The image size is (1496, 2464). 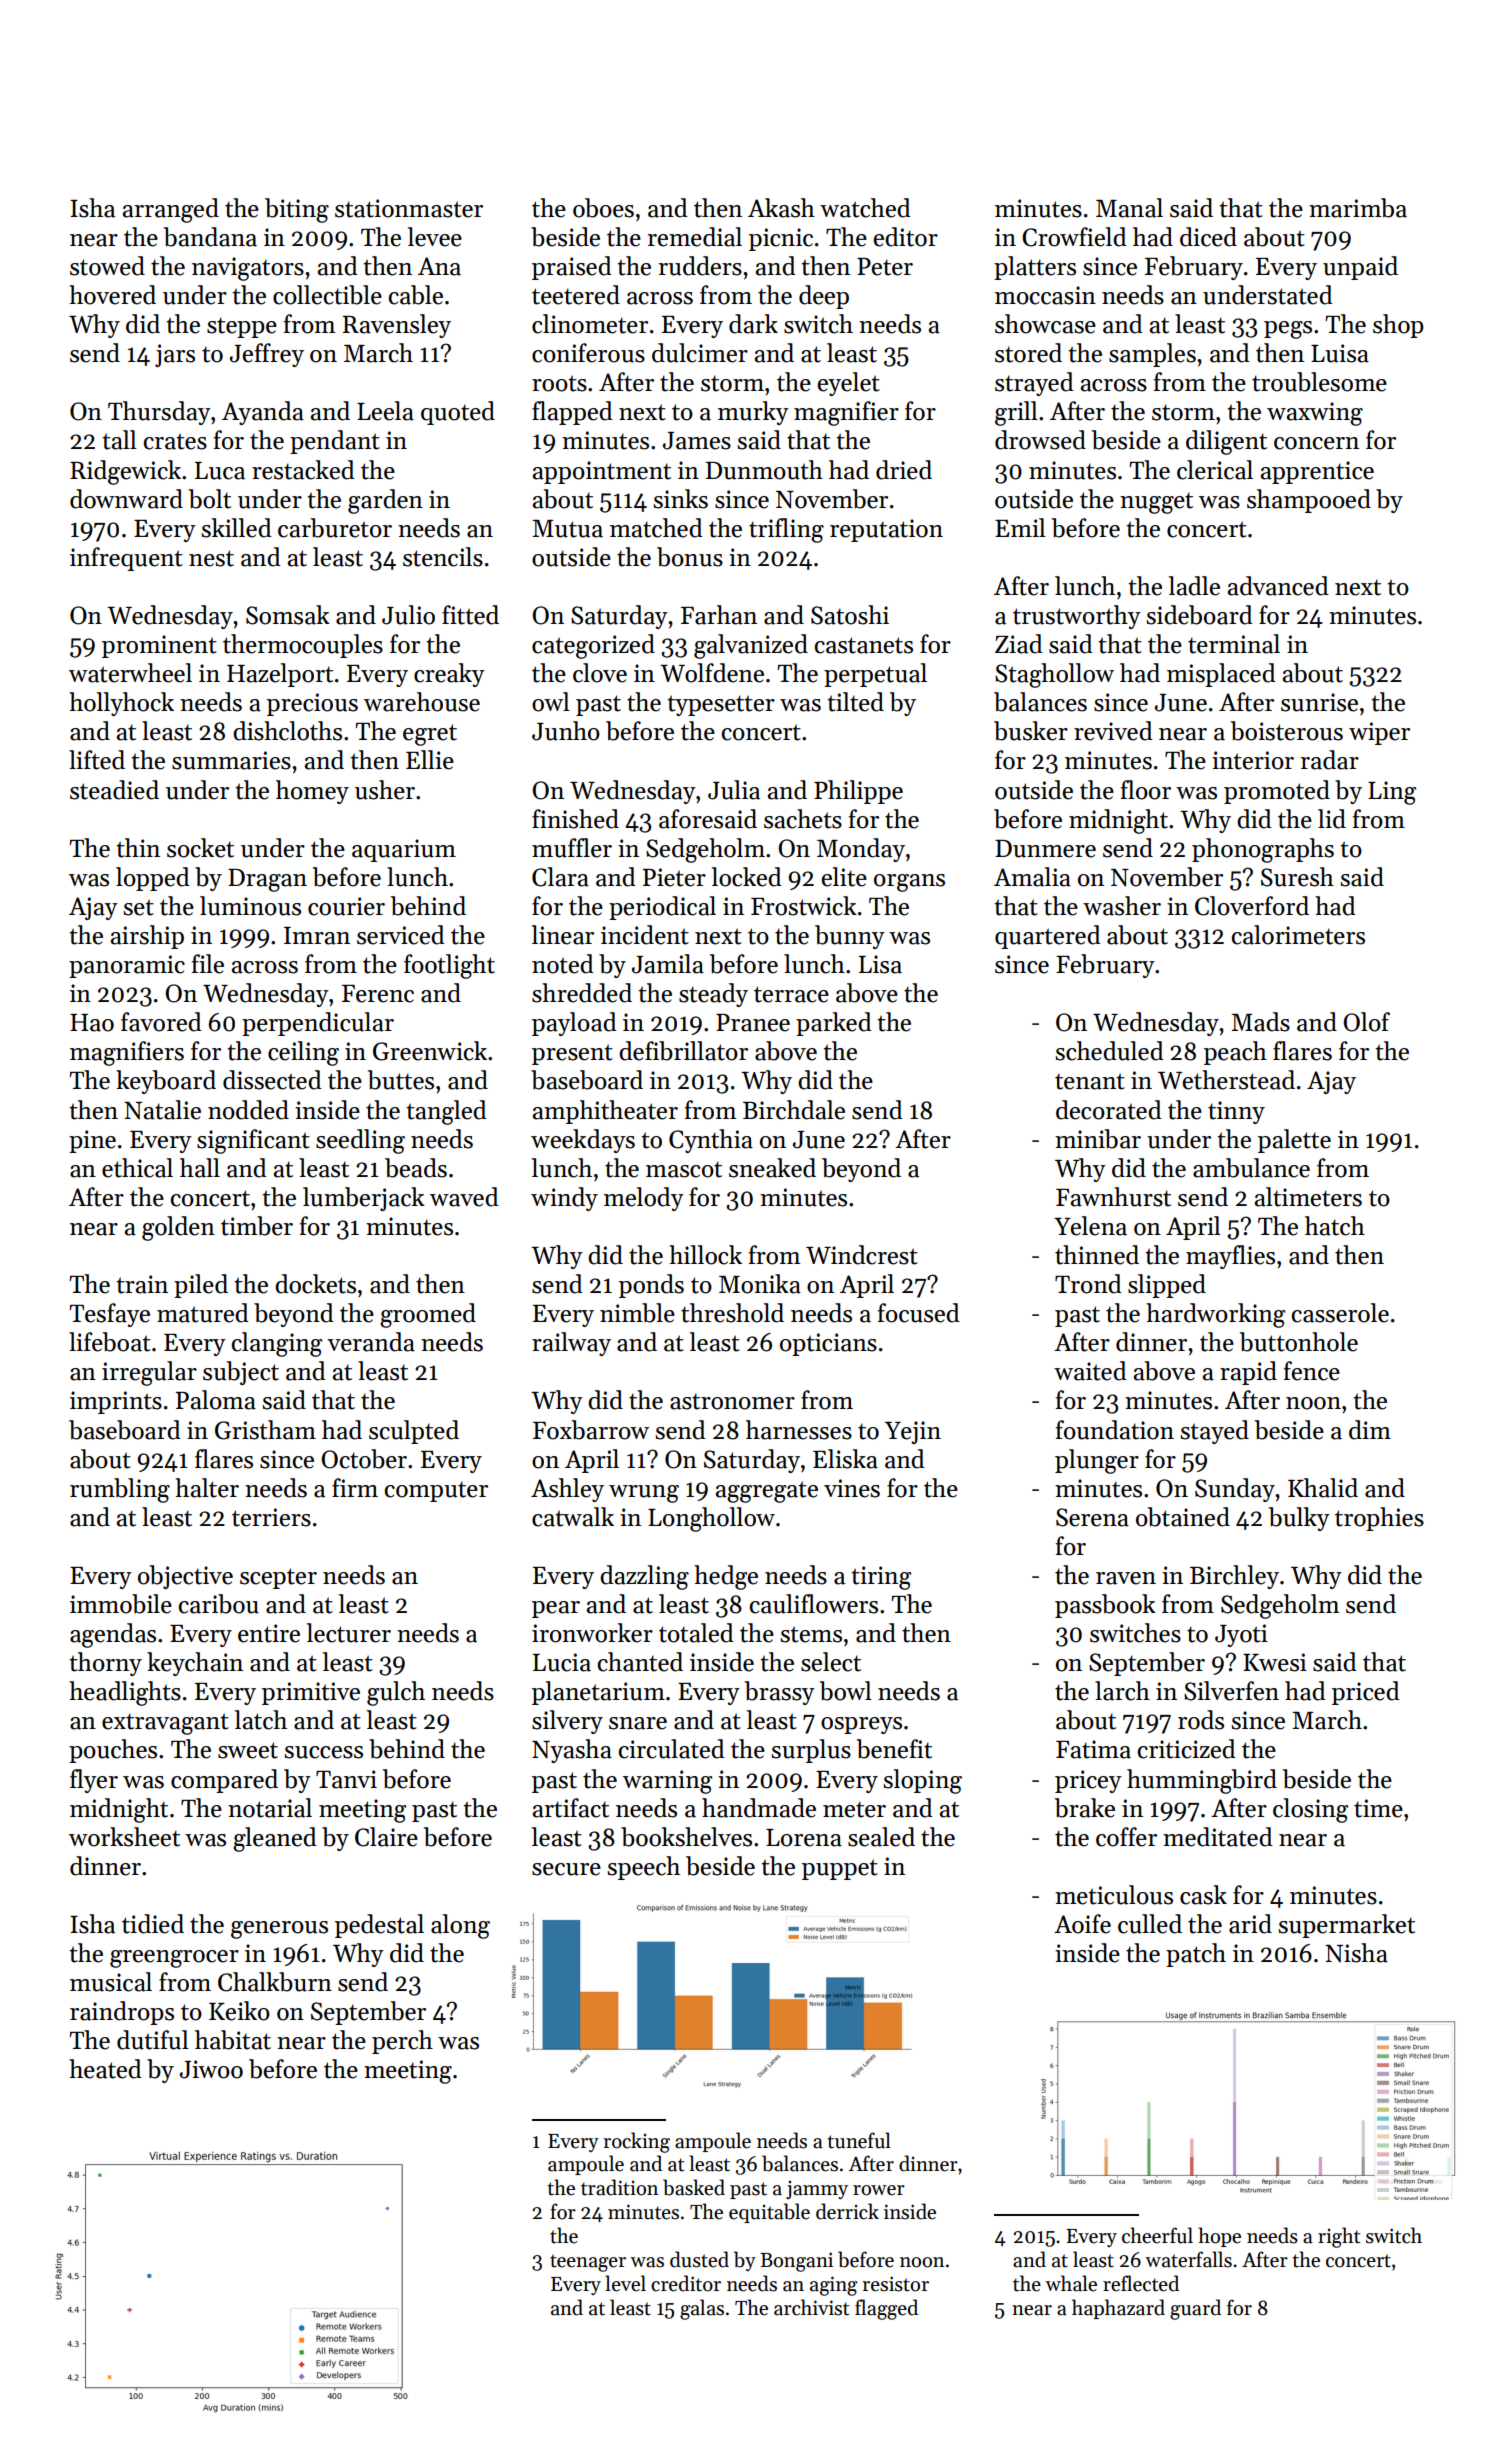 What do you see at coordinates (171, 210) in the page?
I see `arranged` at bounding box center [171, 210].
